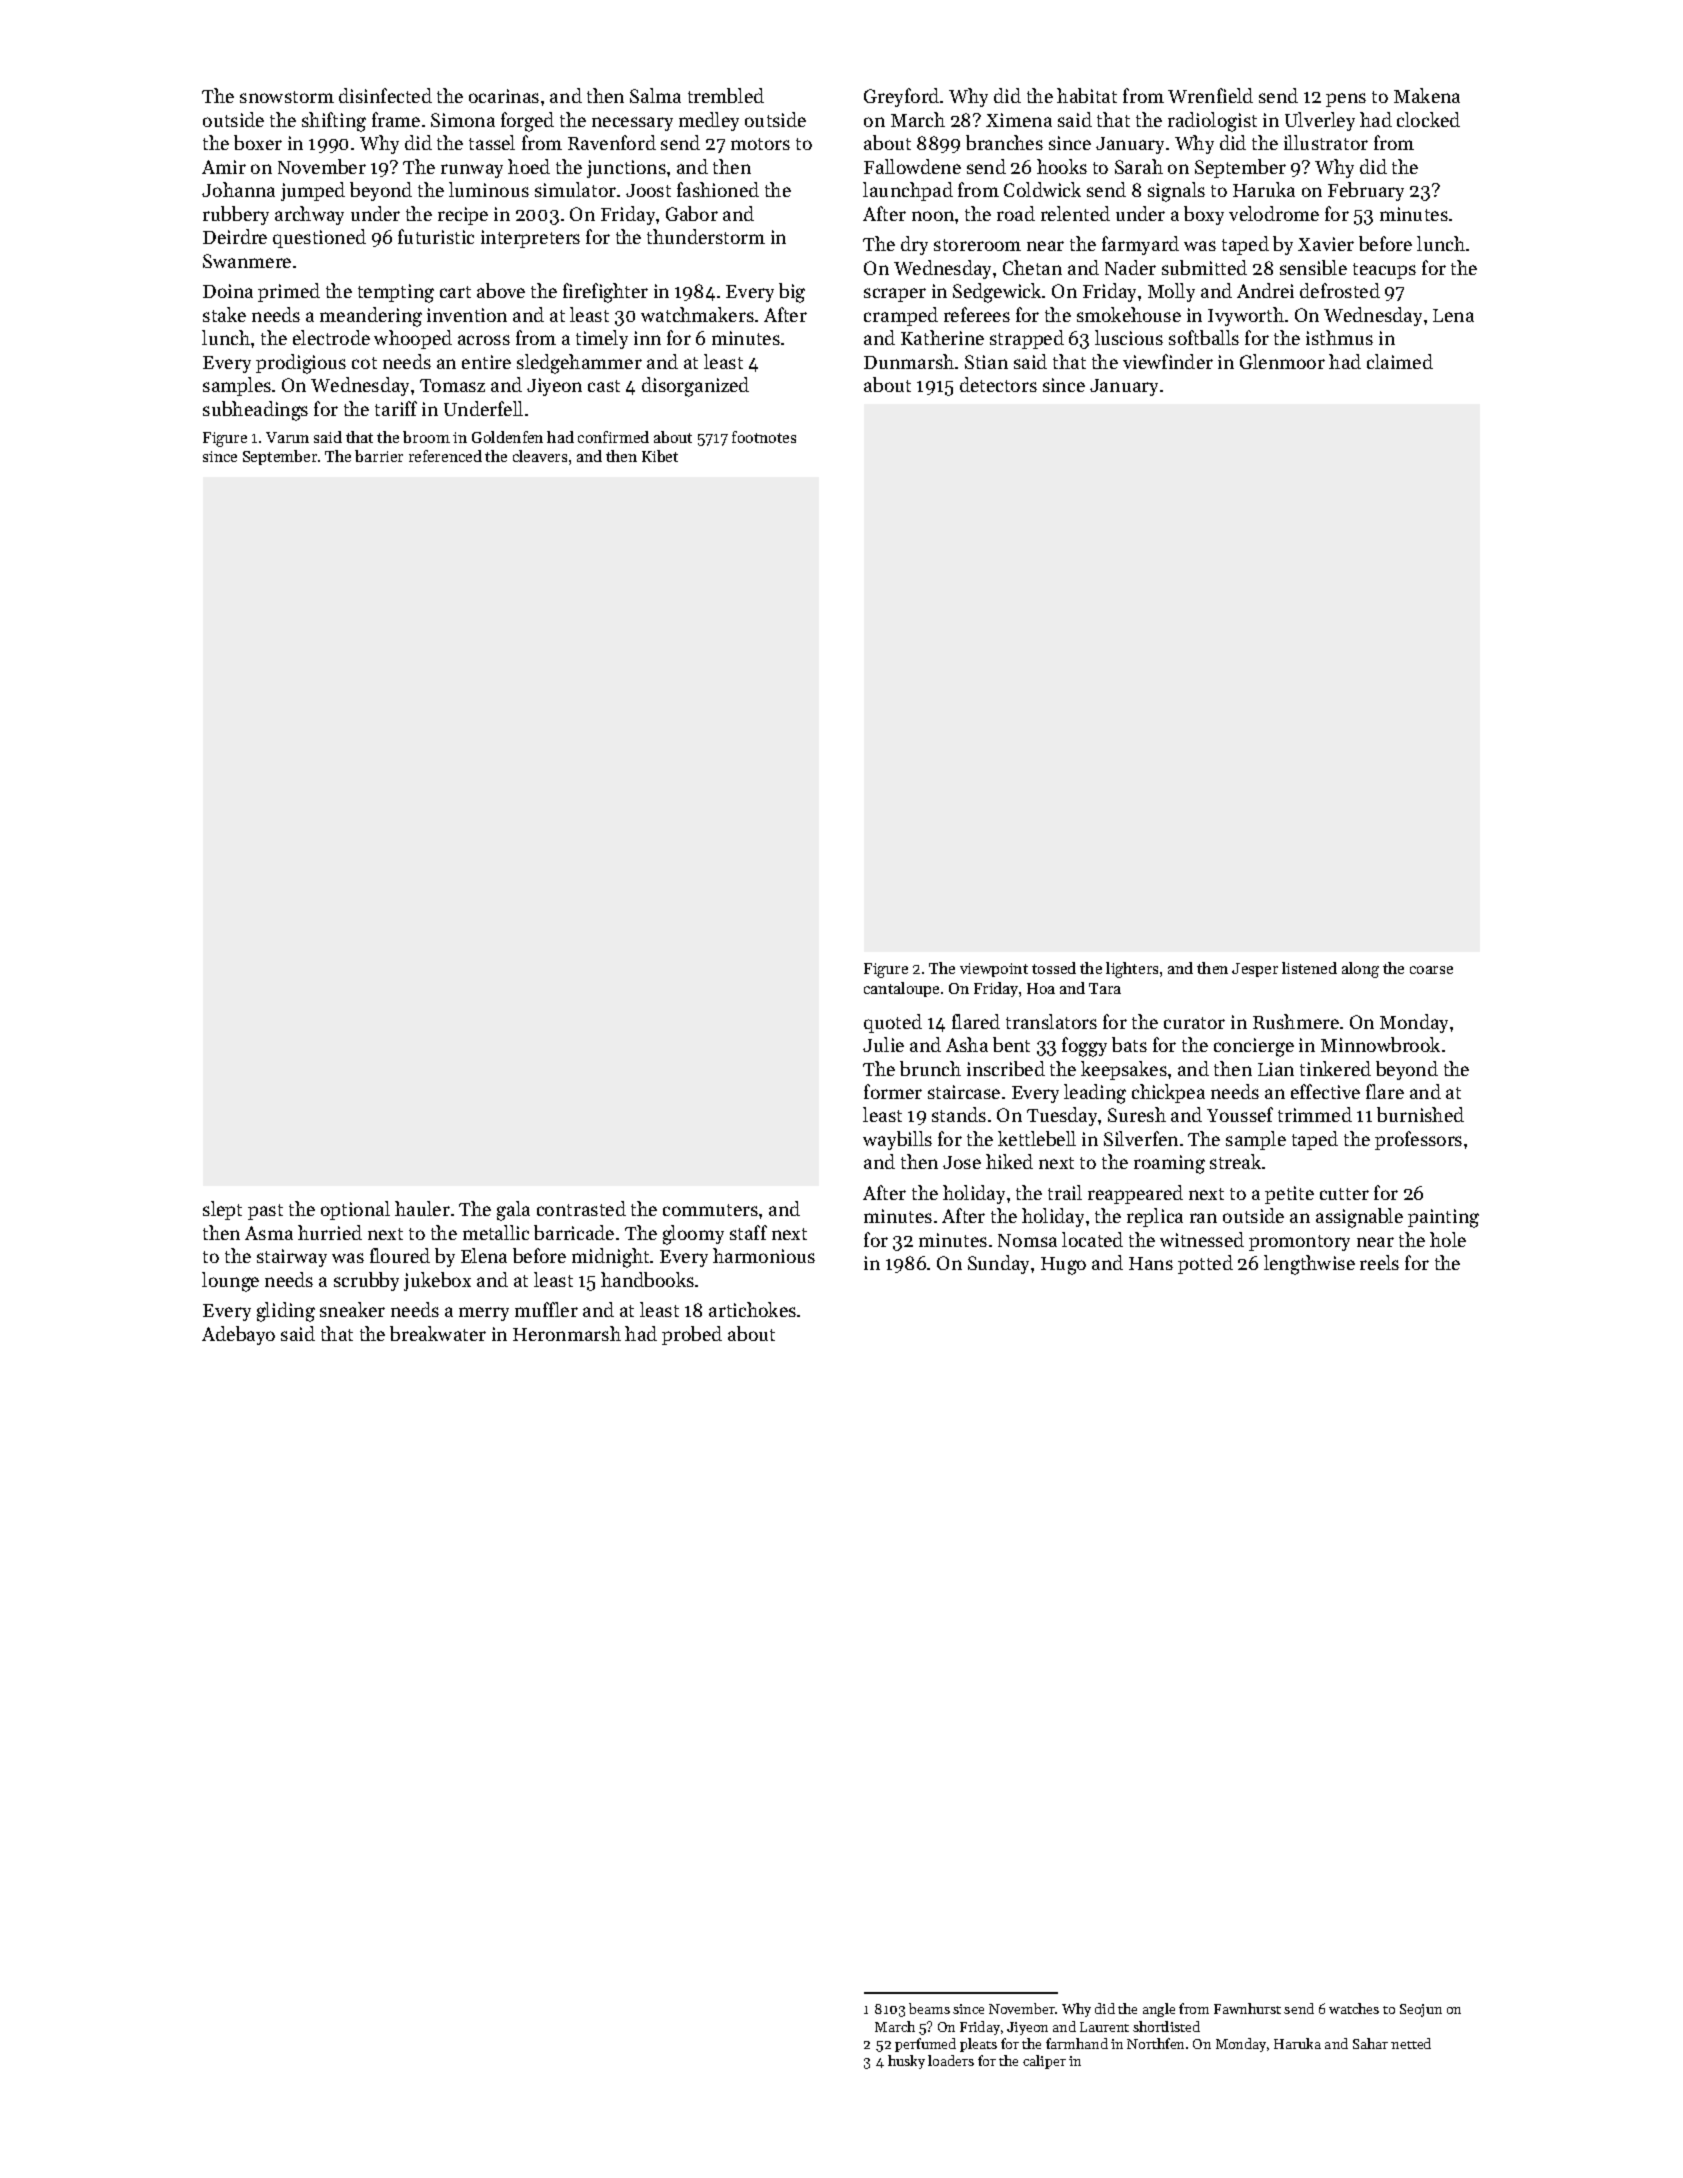 The image size is (1683, 2178). Describe the element at coordinates (901, 989) in the screenshot. I see `cantaloupe` at that location.
